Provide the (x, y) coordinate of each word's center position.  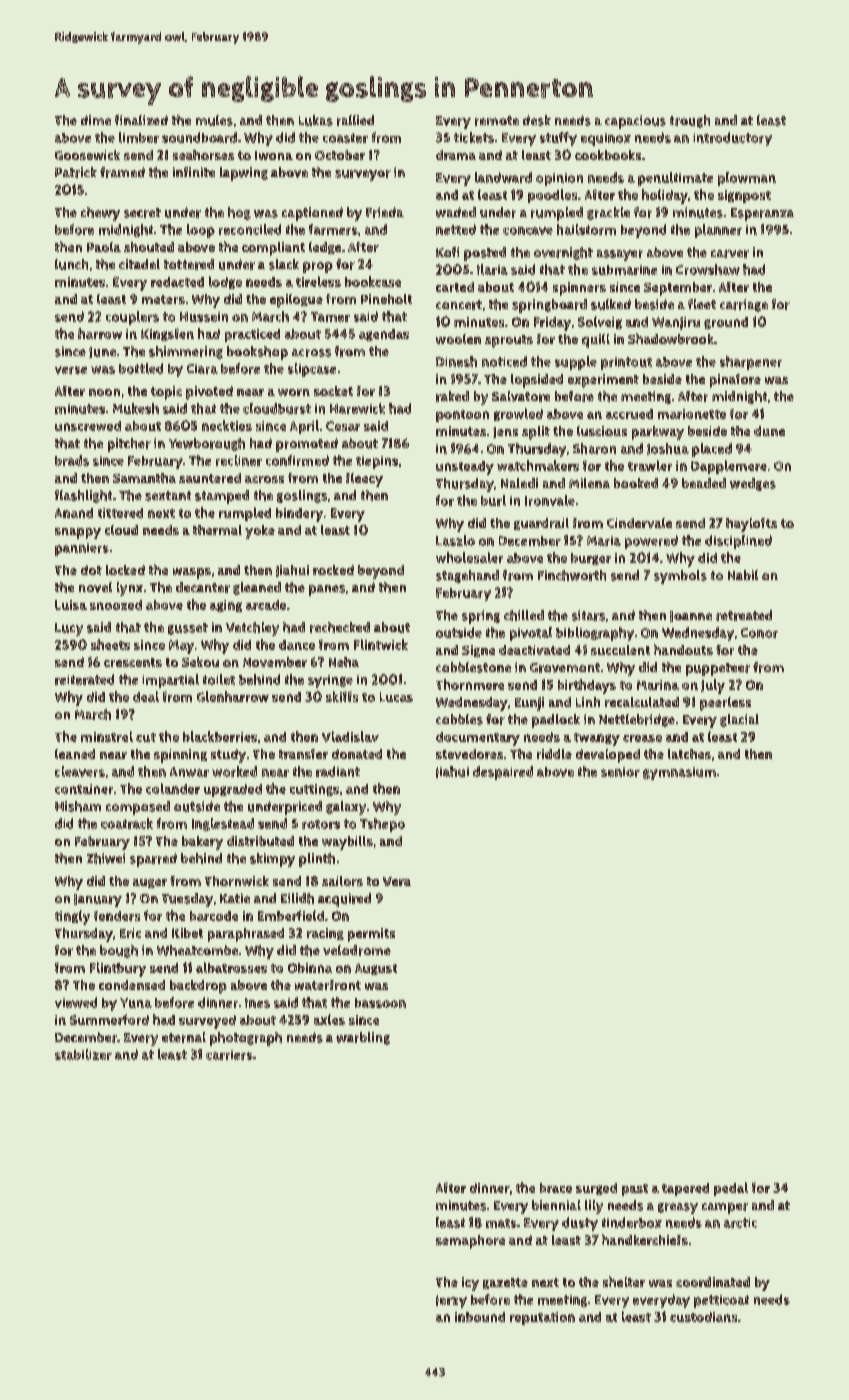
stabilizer (83, 1054)
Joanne (691, 616)
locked (125, 570)
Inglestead (223, 824)
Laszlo (455, 540)
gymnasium (679, 773)
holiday (665, 196)
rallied (355, 120)
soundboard (199, 137)
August (376, 969)
